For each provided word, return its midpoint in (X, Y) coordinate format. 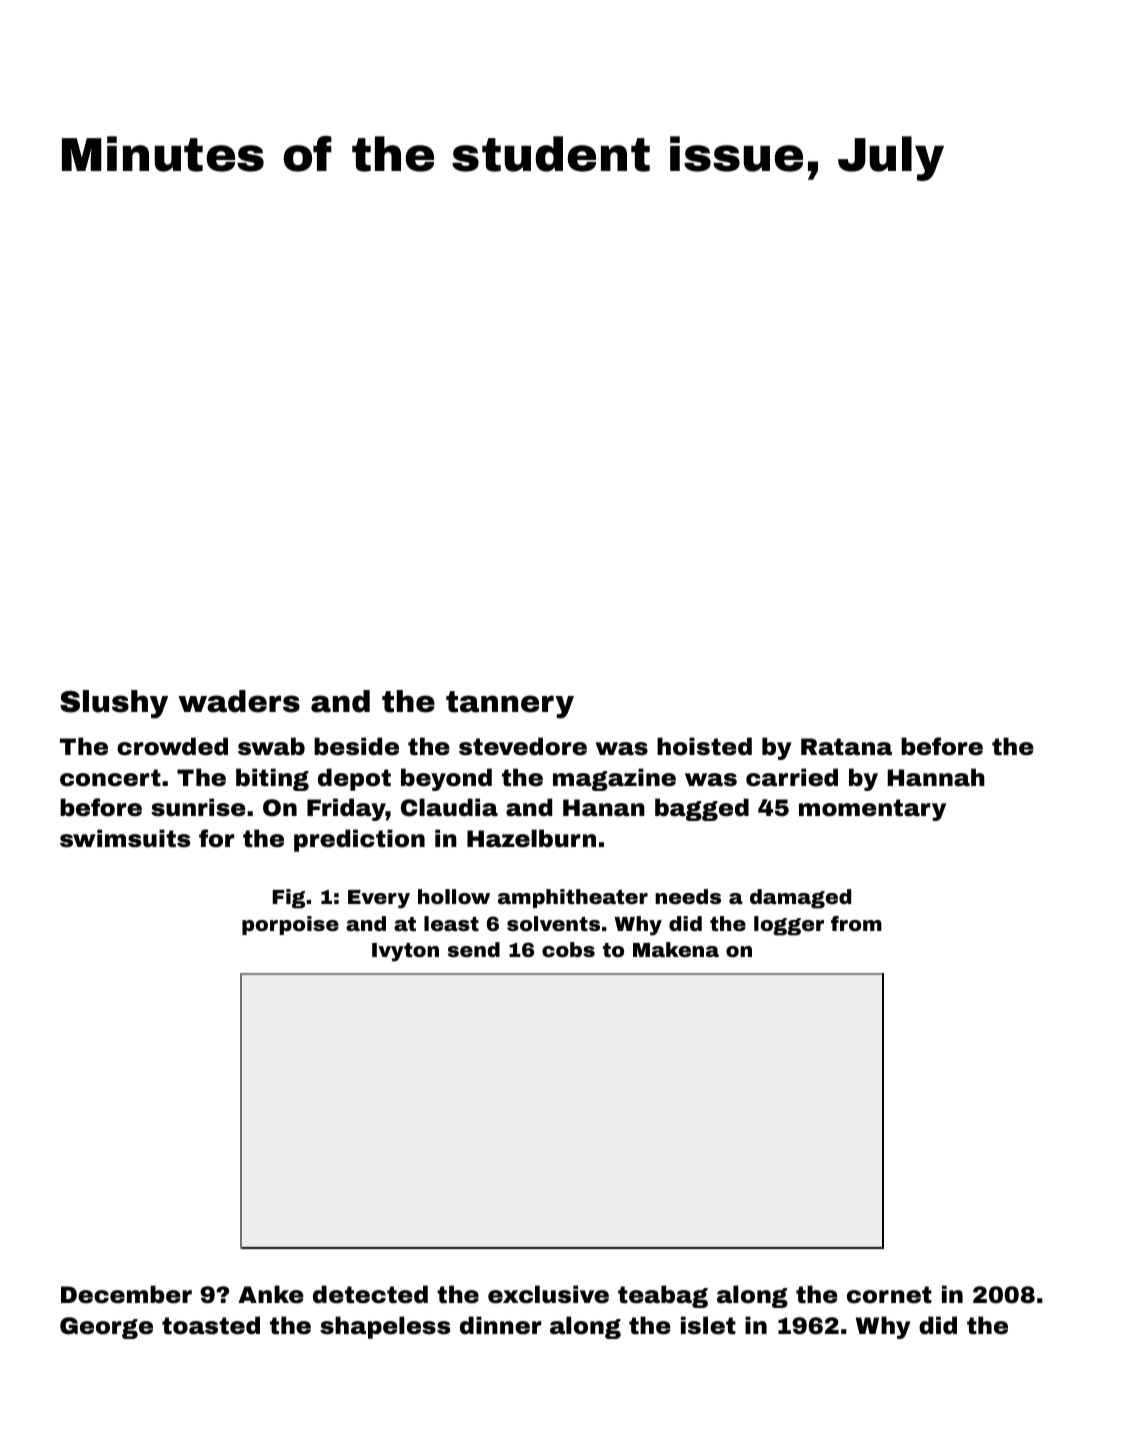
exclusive (548, 1294)
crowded (172, 746)
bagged (702, 809)
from (856, 923)
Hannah (936, 777)
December (126, 1294)
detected (370, 1294)
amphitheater (573, 898)
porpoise (290, 925)
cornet (889, 1295)
